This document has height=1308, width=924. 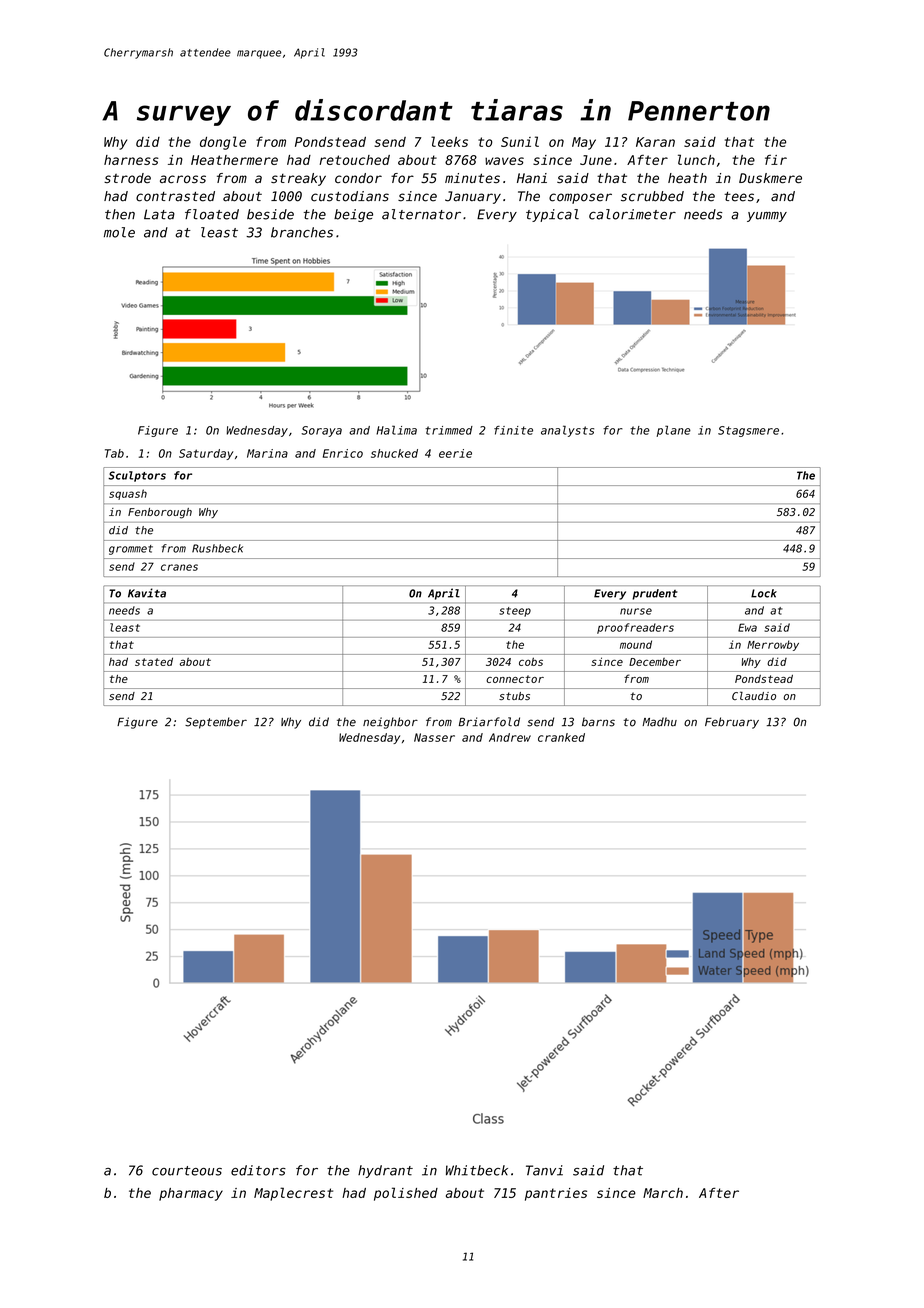 What do you see at coordinates (556, 1194) in the document?
I see `pantries` at bounding box center [556, 1194].
